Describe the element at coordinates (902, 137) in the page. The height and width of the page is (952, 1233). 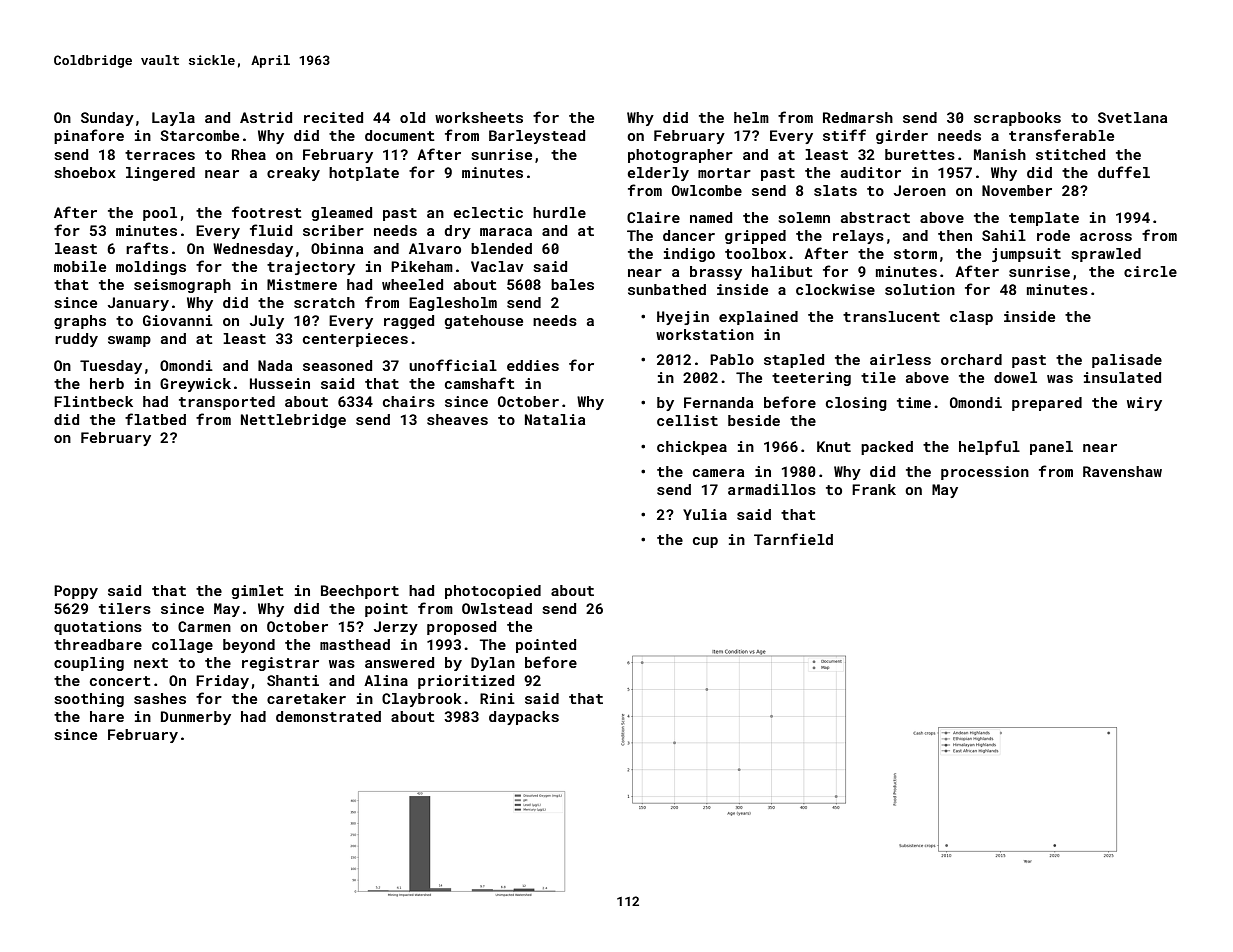
I see `girder` at that location.
